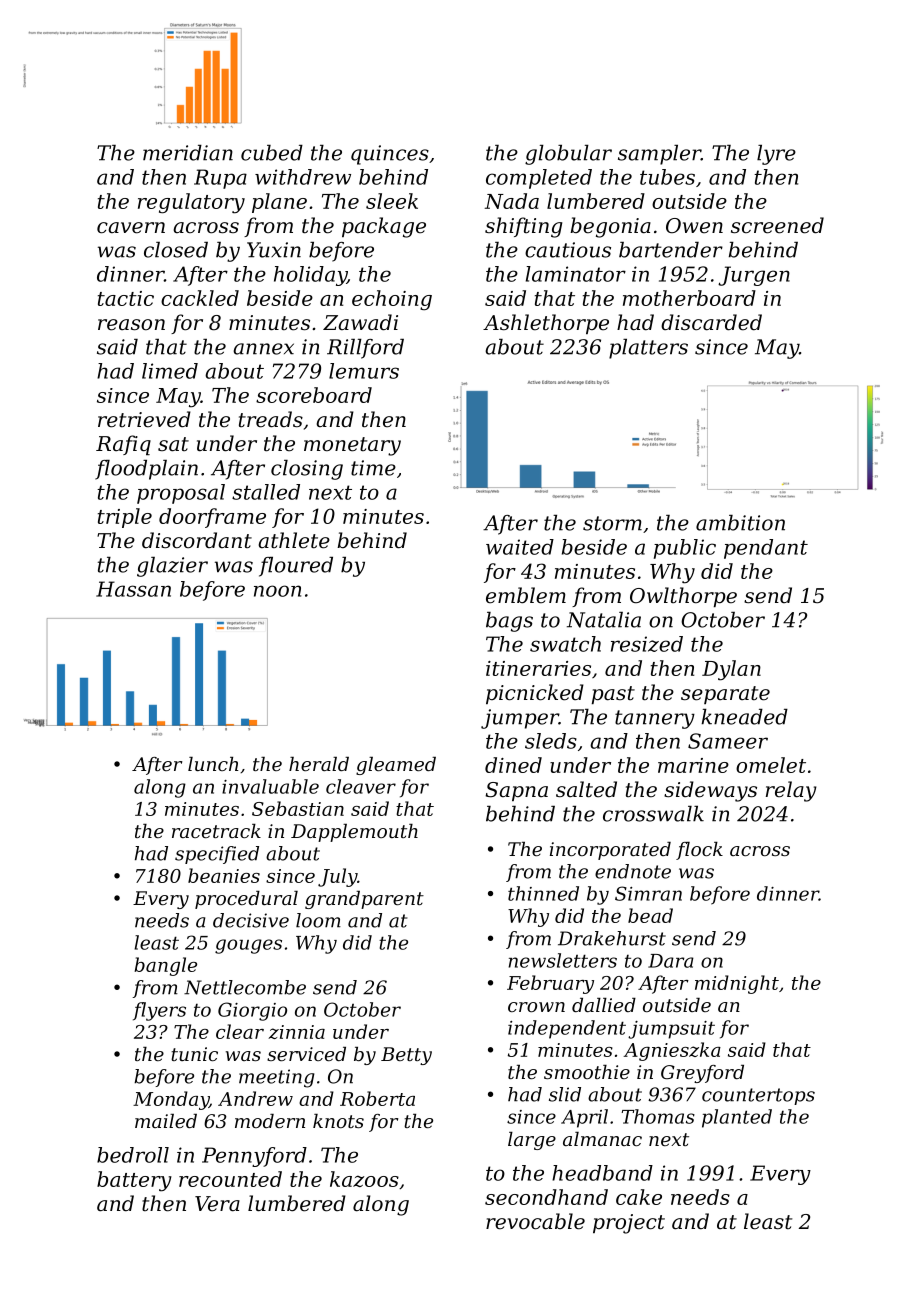  Describe the element at coordinates (133, 589) in the screenshot. I see `Hassan` at that location.
